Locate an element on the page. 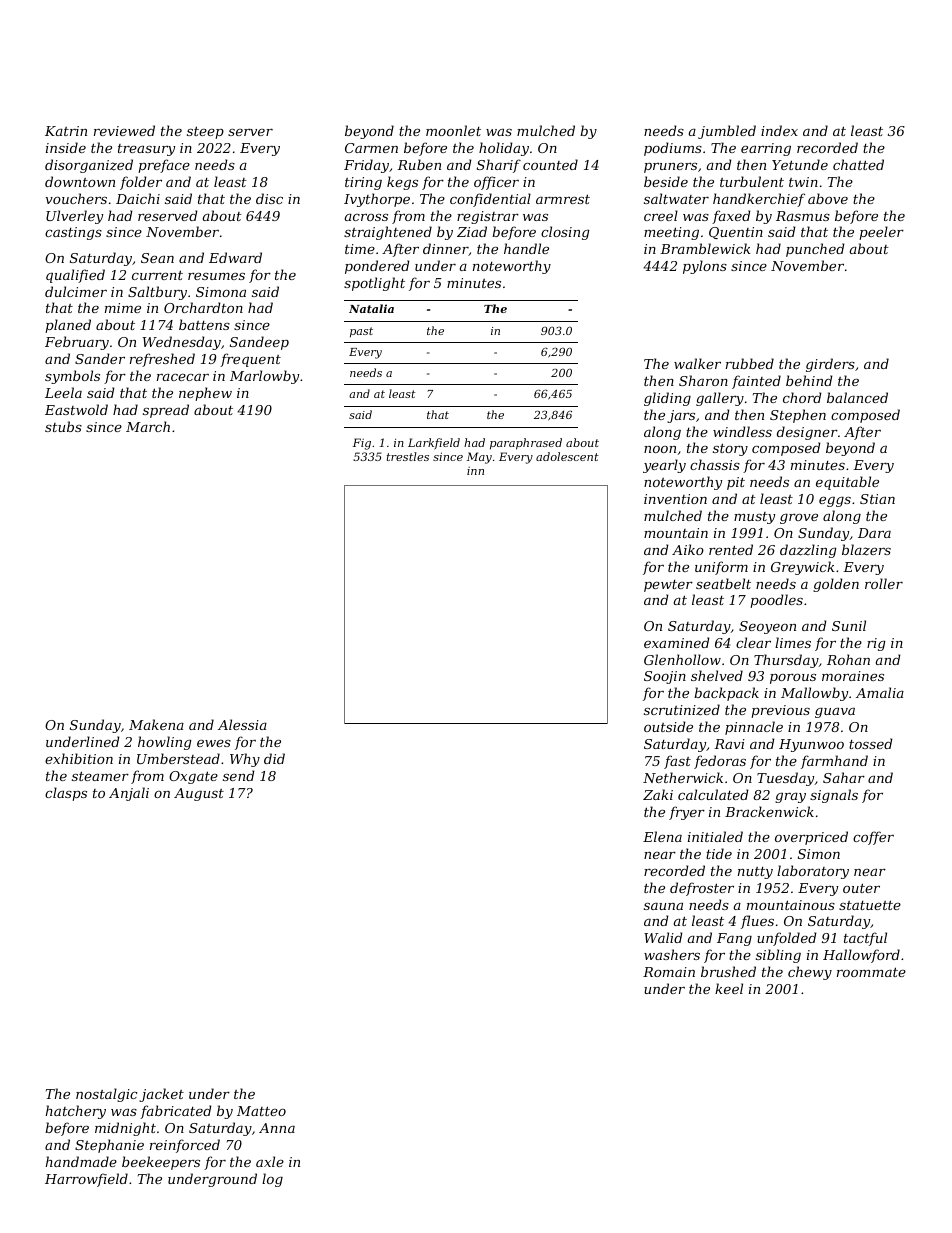  moonlet is located at coordinates (453, 130).
